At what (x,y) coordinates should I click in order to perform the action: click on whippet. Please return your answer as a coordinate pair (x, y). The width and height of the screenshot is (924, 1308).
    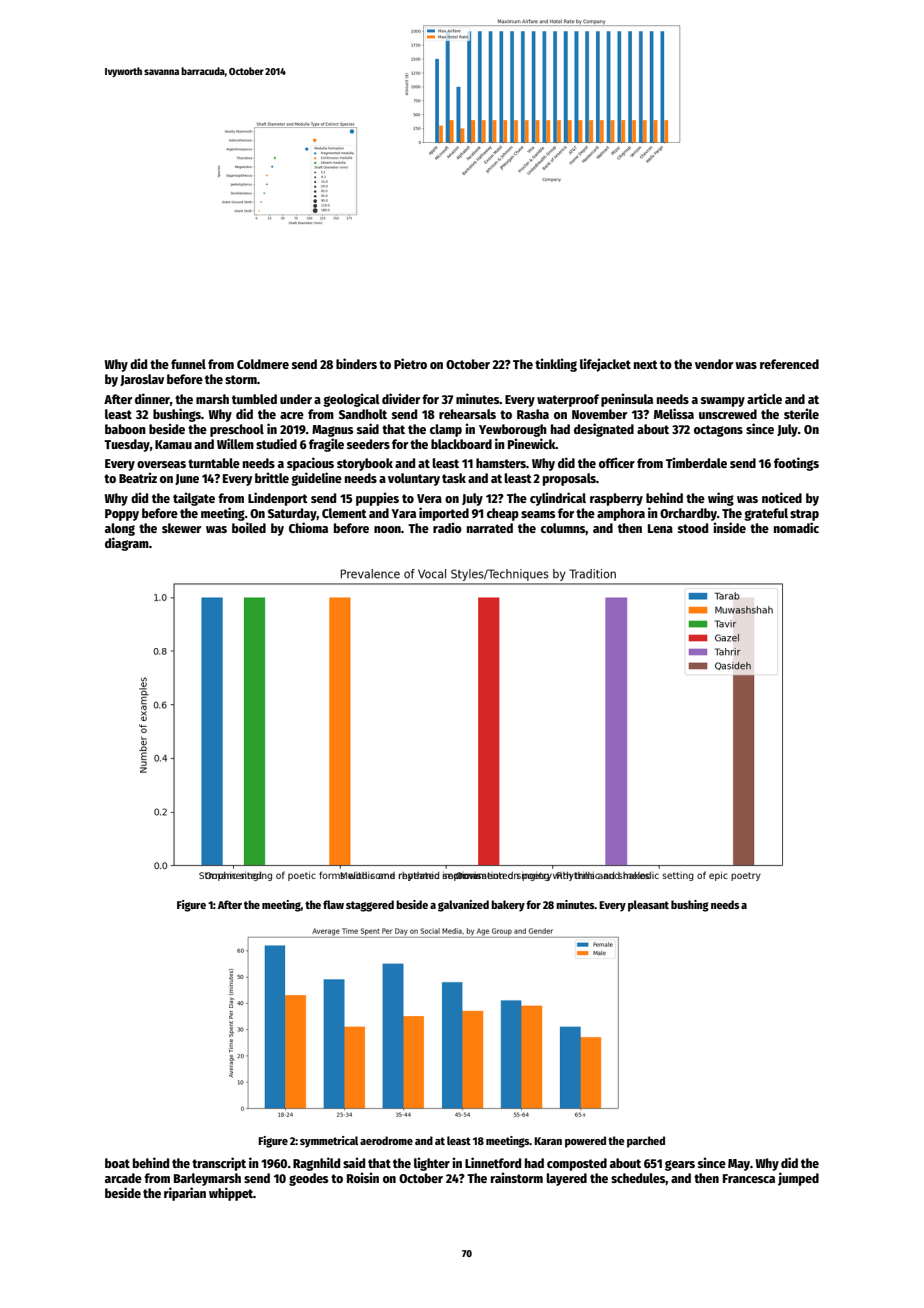
    Looking at the image, I should click on (231, 1194).
